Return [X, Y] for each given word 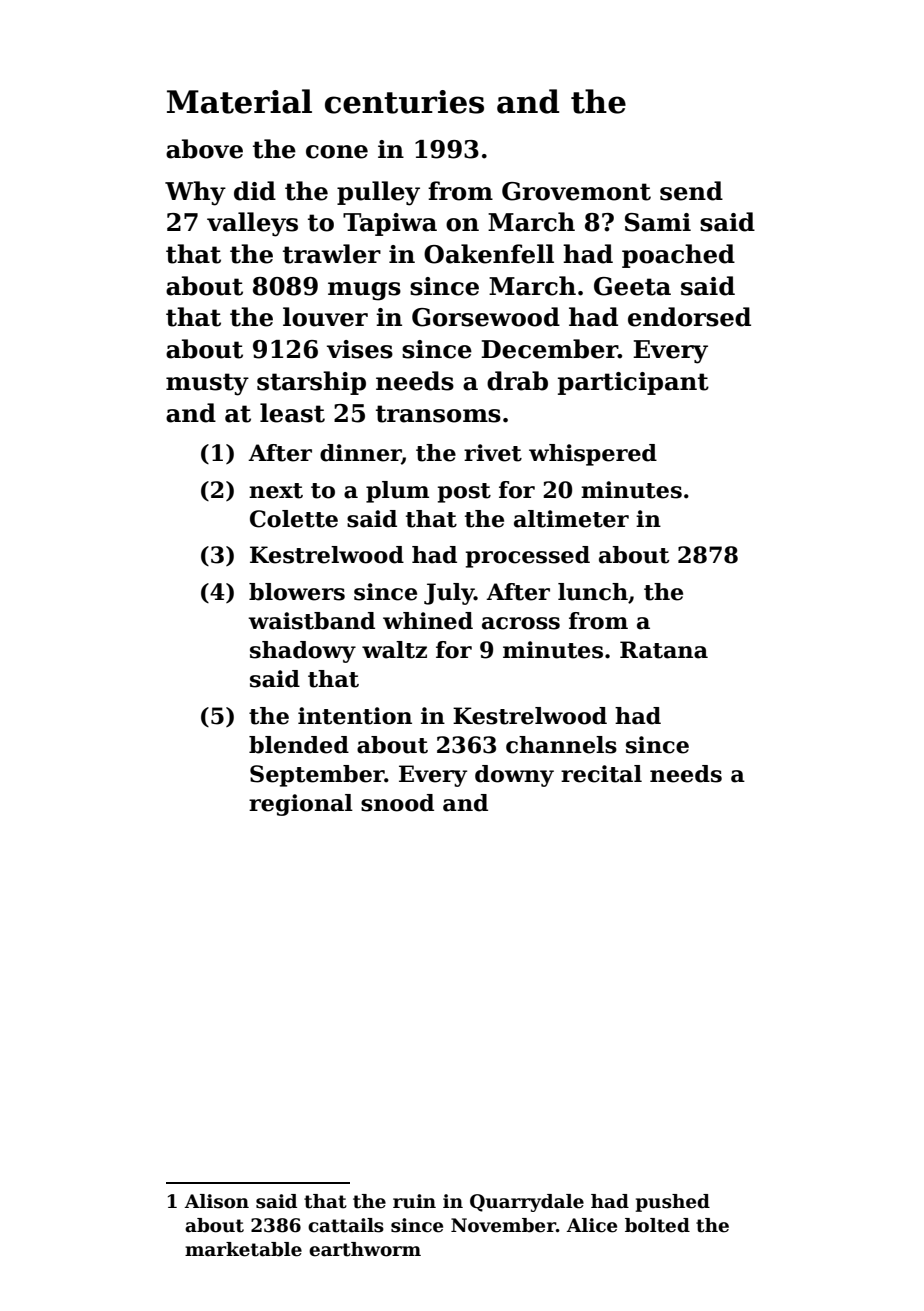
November [503, 1225]
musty [207, 384]
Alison [217, 1201]
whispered [593, 455]
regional [301, 805]
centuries [404, 102]
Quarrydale [527, 1203]
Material [239, 101]
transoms [438, 414]
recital [601, 774]
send [691, 191]
